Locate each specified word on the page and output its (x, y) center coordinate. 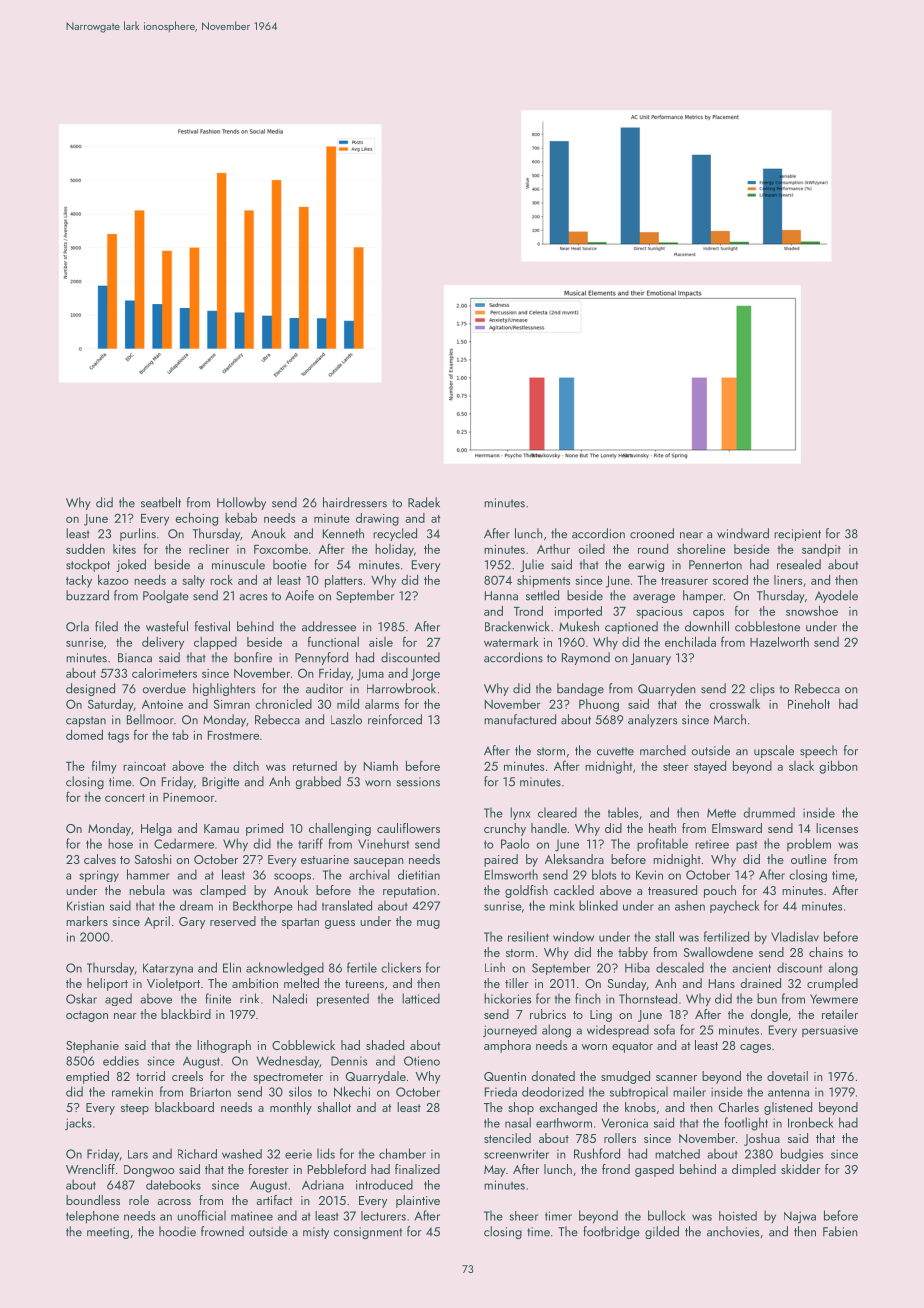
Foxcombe (281, 549)
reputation (409, 892)
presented (343, 1000)
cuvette (615, 751)
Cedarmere (184, 843)
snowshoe (812, 610)
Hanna (501, 596)
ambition (255, 983)
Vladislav (795, 936)
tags (118, 737)
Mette (721, 813)
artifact (274, 1200)
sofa (664, 1029)
